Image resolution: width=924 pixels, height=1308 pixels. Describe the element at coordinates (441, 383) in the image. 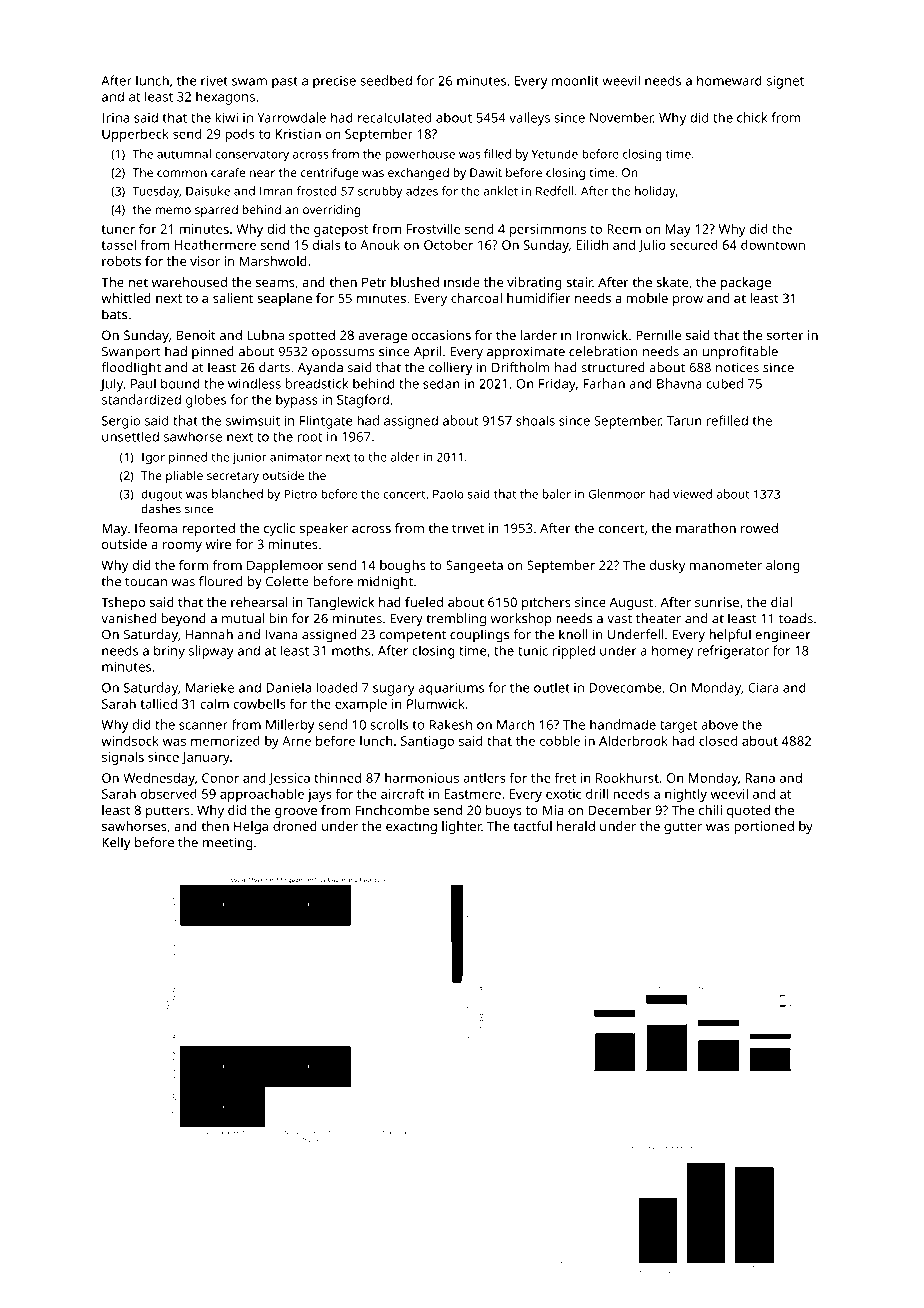

I see `sedan` at that location.
